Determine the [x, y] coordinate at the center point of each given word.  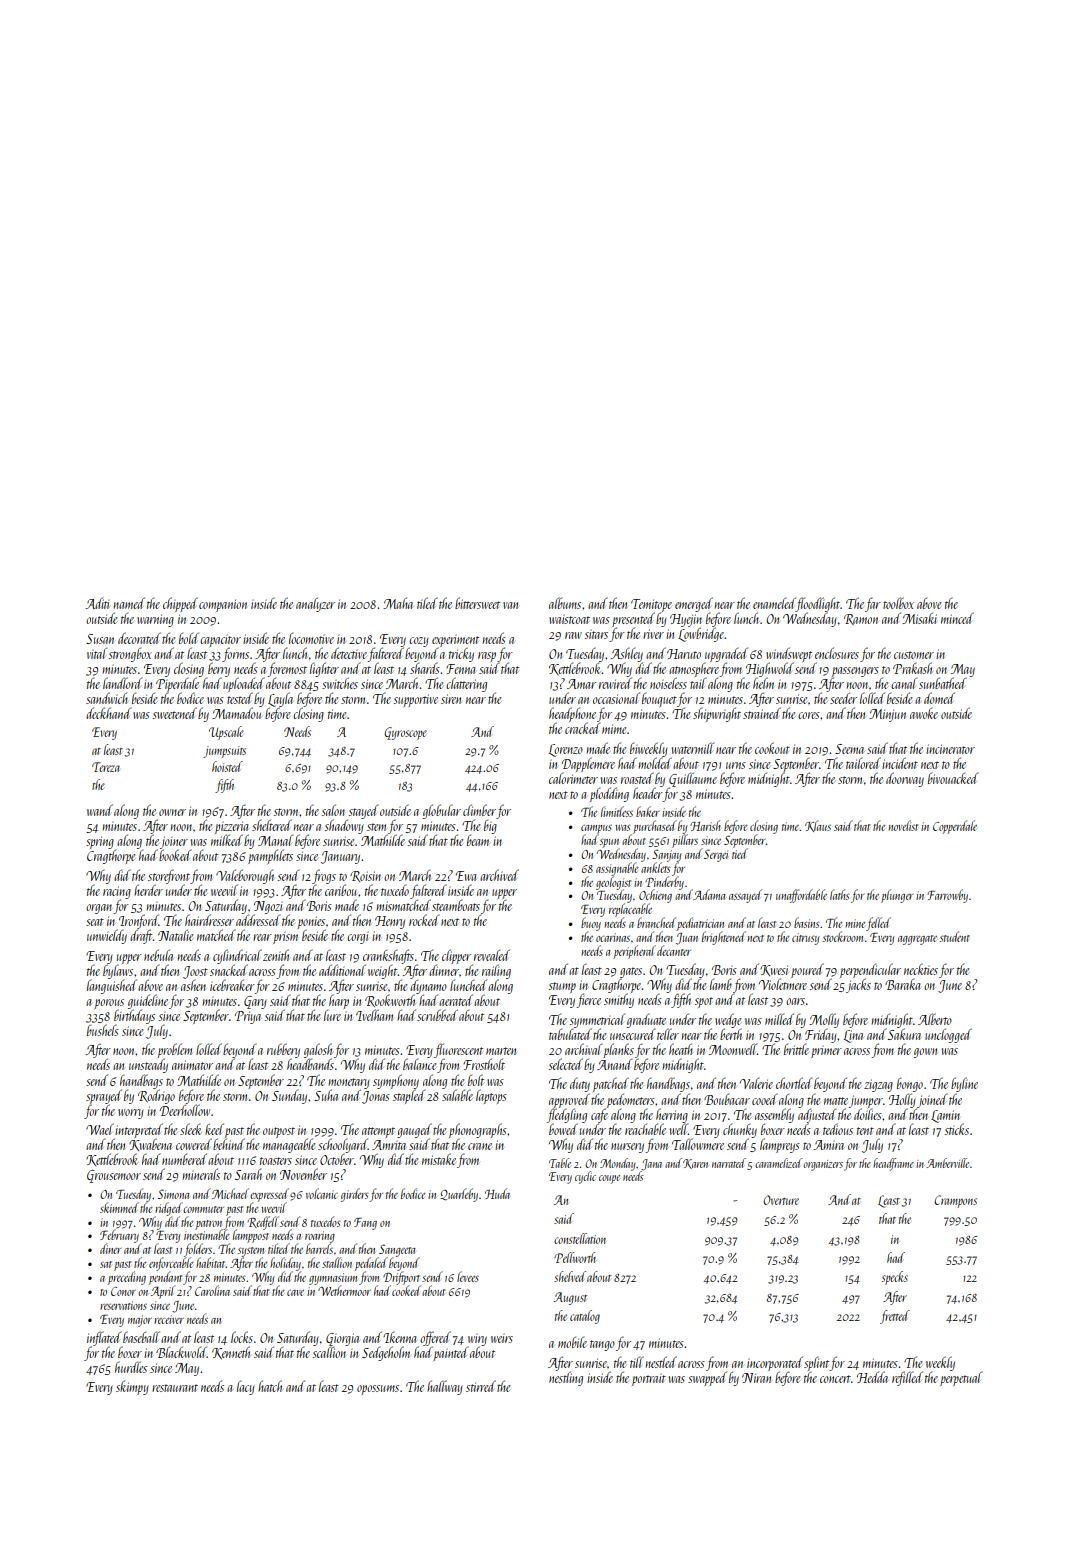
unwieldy [107, 936]
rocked [424, 920]
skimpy [132, 1387]
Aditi [97, 603]
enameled [774, 603]
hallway [445, 1387]
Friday [821, 1036]
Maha [398, 603]
